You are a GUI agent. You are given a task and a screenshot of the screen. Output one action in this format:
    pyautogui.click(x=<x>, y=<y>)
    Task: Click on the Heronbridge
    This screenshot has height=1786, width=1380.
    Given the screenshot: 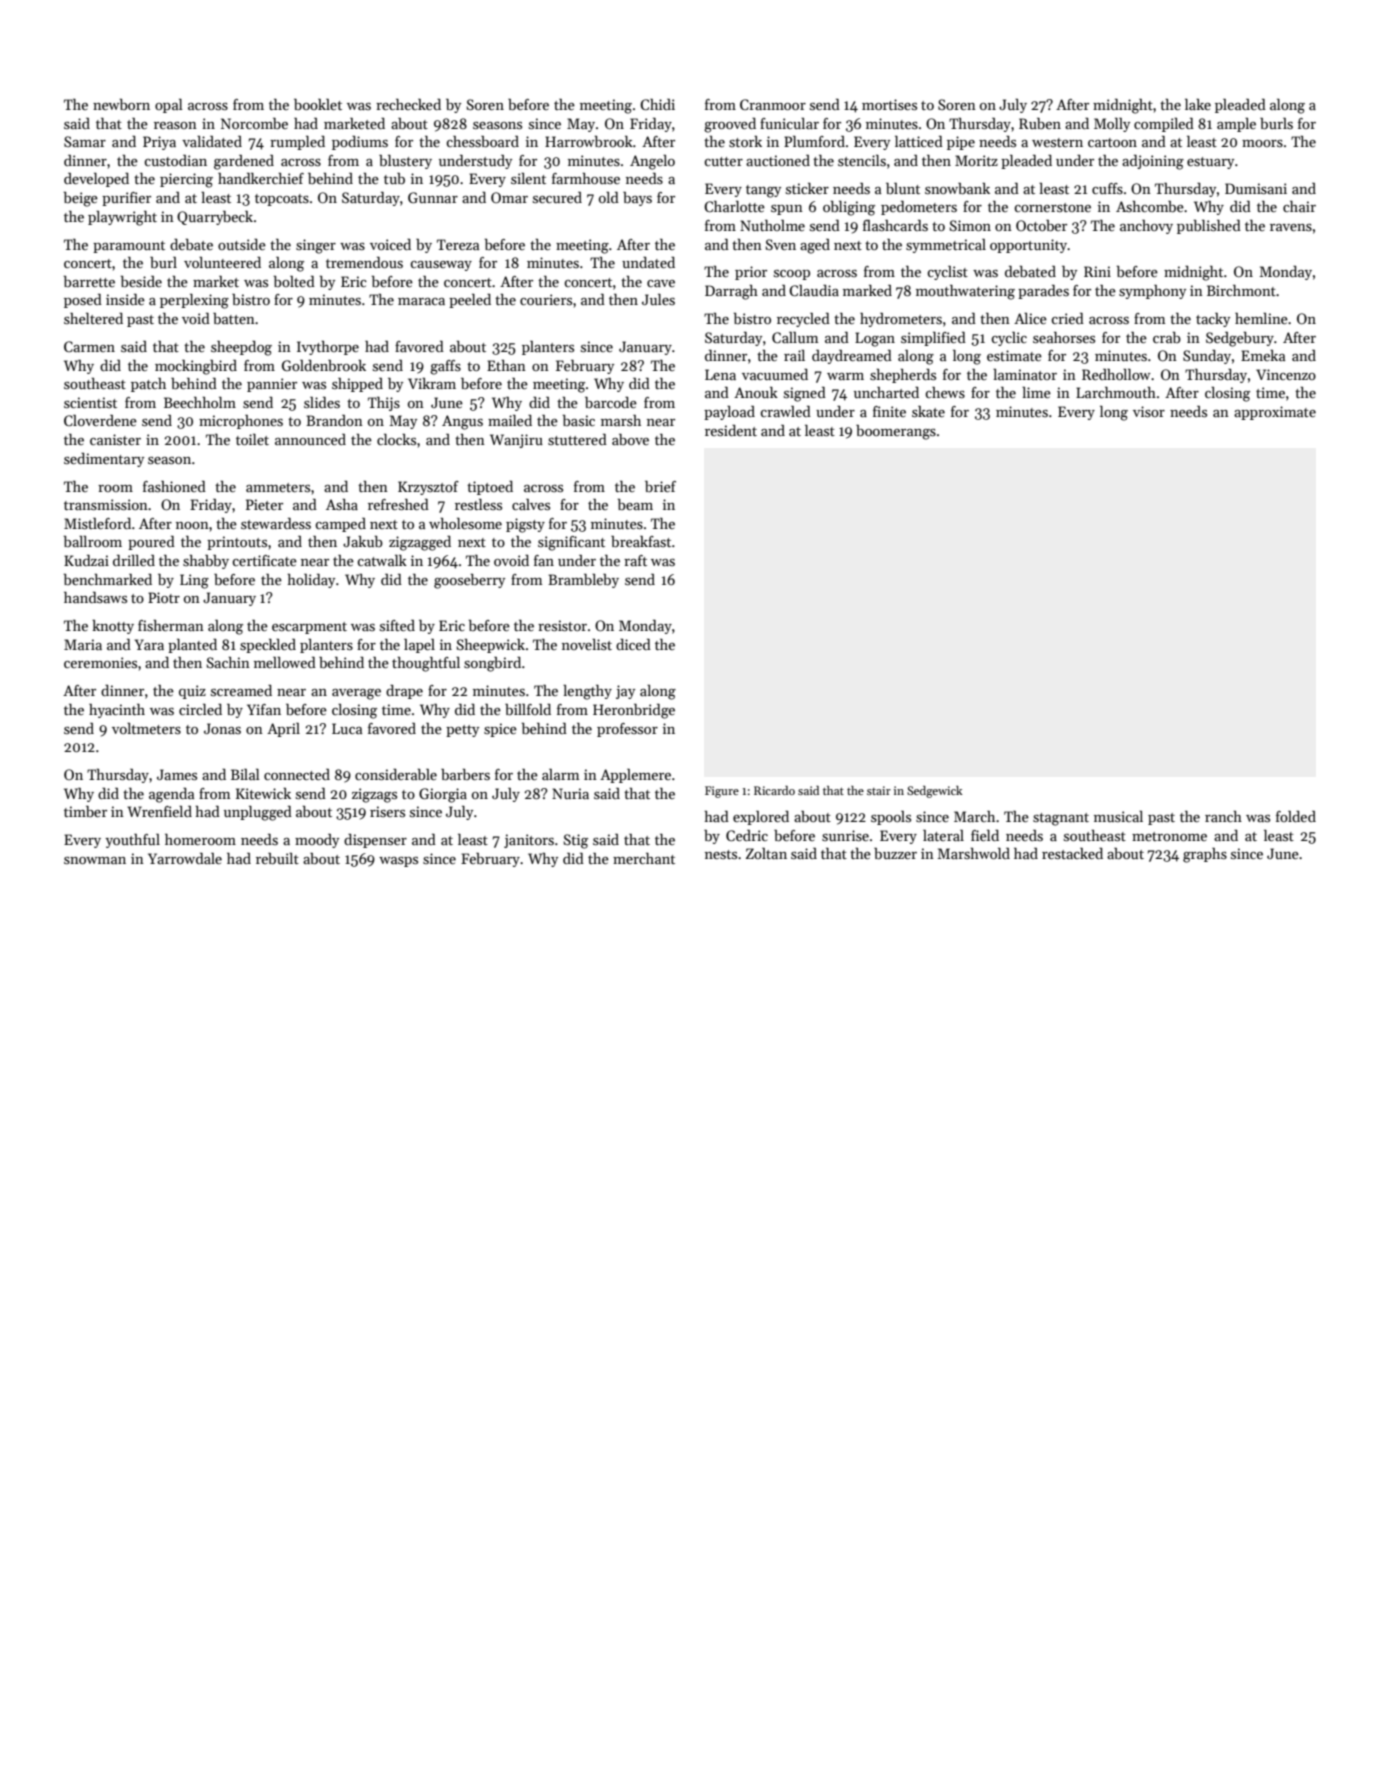 What is the action you would take?
    pyautogui.click(x=634, y=711)
